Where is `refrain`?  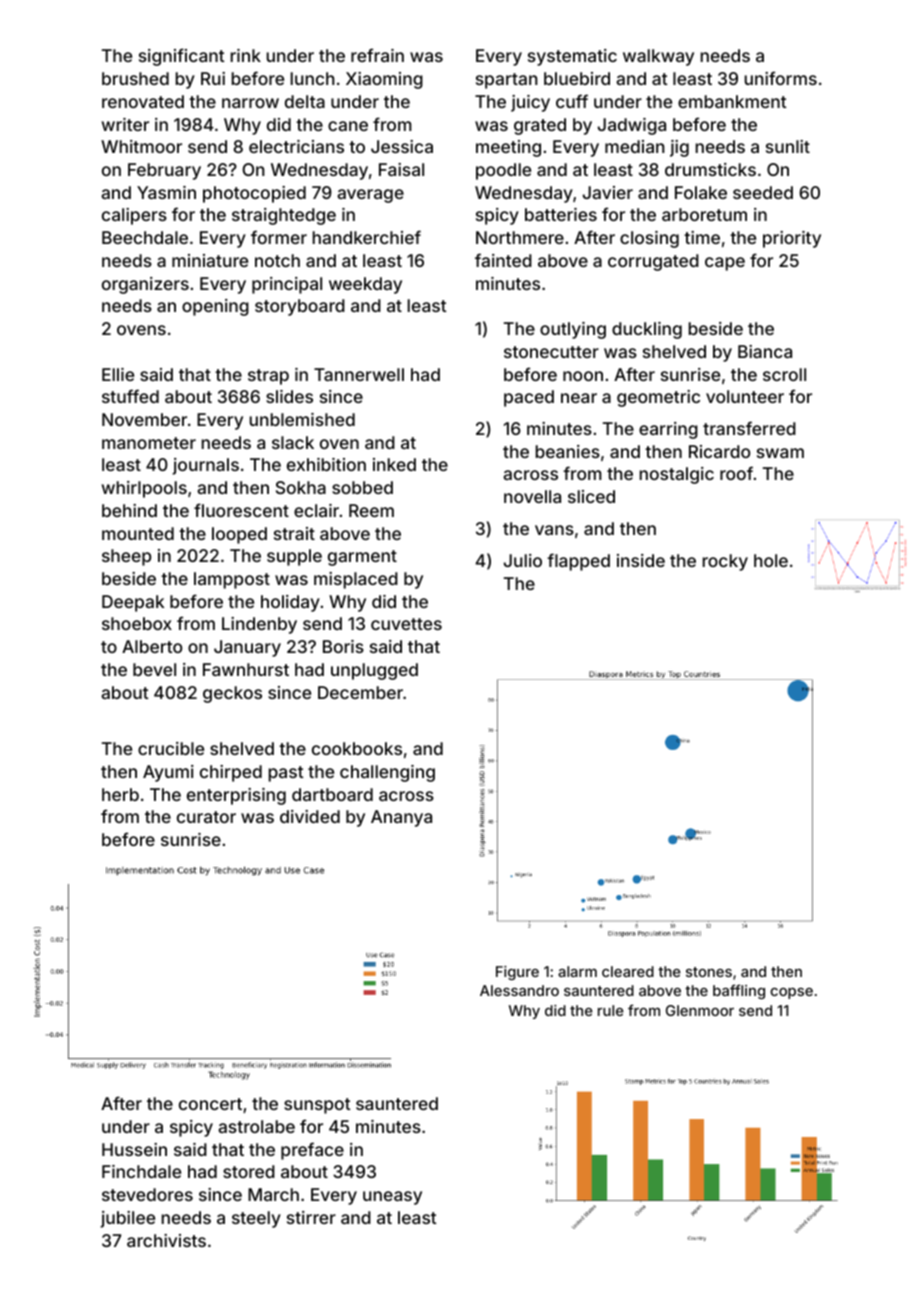 refrain is located at coordinates (377, 55).
